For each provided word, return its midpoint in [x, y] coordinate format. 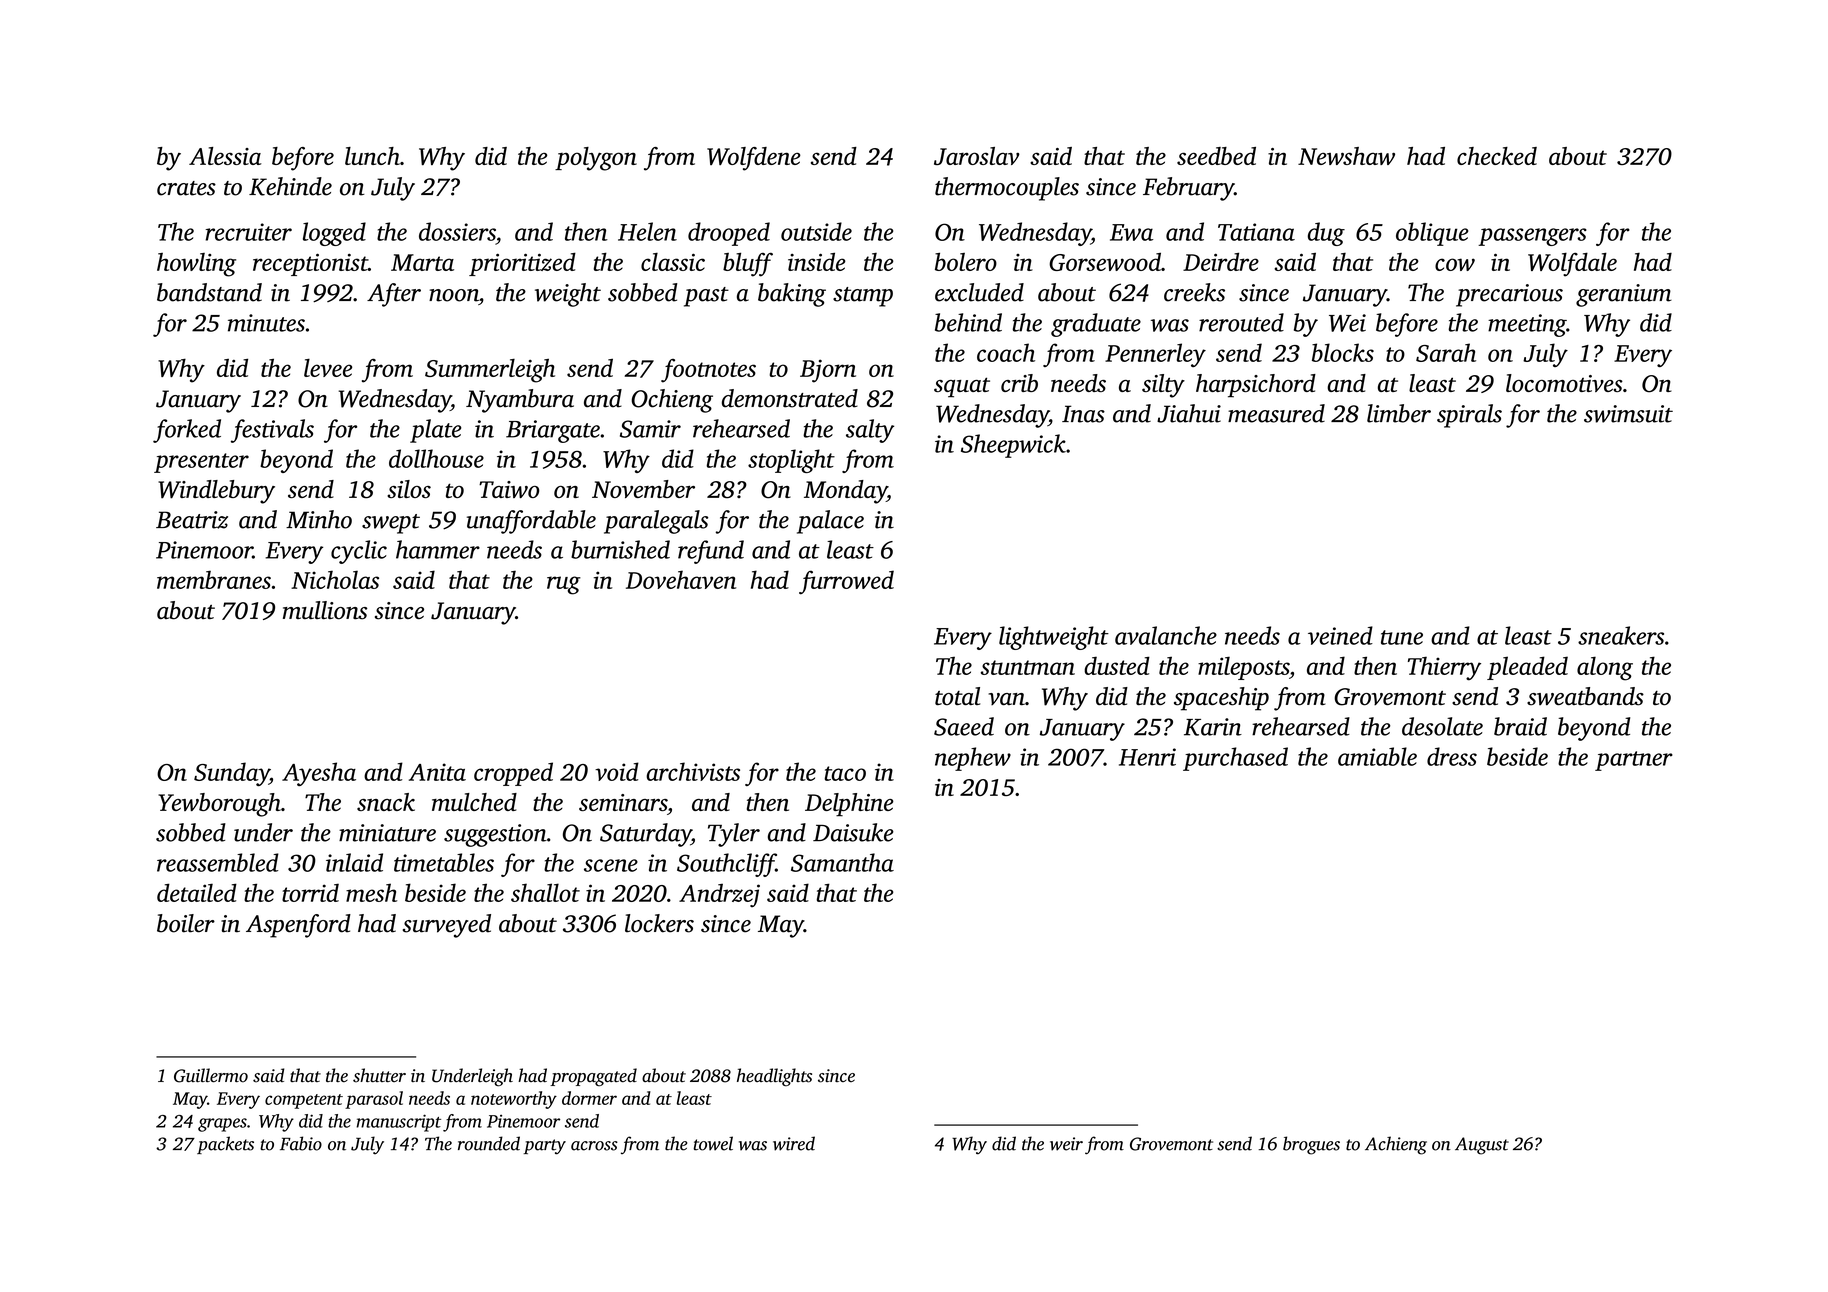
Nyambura [520, 401]
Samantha [842, 862]
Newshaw [1346, 156]
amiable [1377, 756]
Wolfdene [754, 159]
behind [968, 322]
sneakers [1621, 635]
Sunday [231, 774]
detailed [197, 892]
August [1482, 1146]
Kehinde [290, 186]
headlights [774, 1077]
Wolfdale [1572, 264]
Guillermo [211, 1075]
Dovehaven [681, 579]
